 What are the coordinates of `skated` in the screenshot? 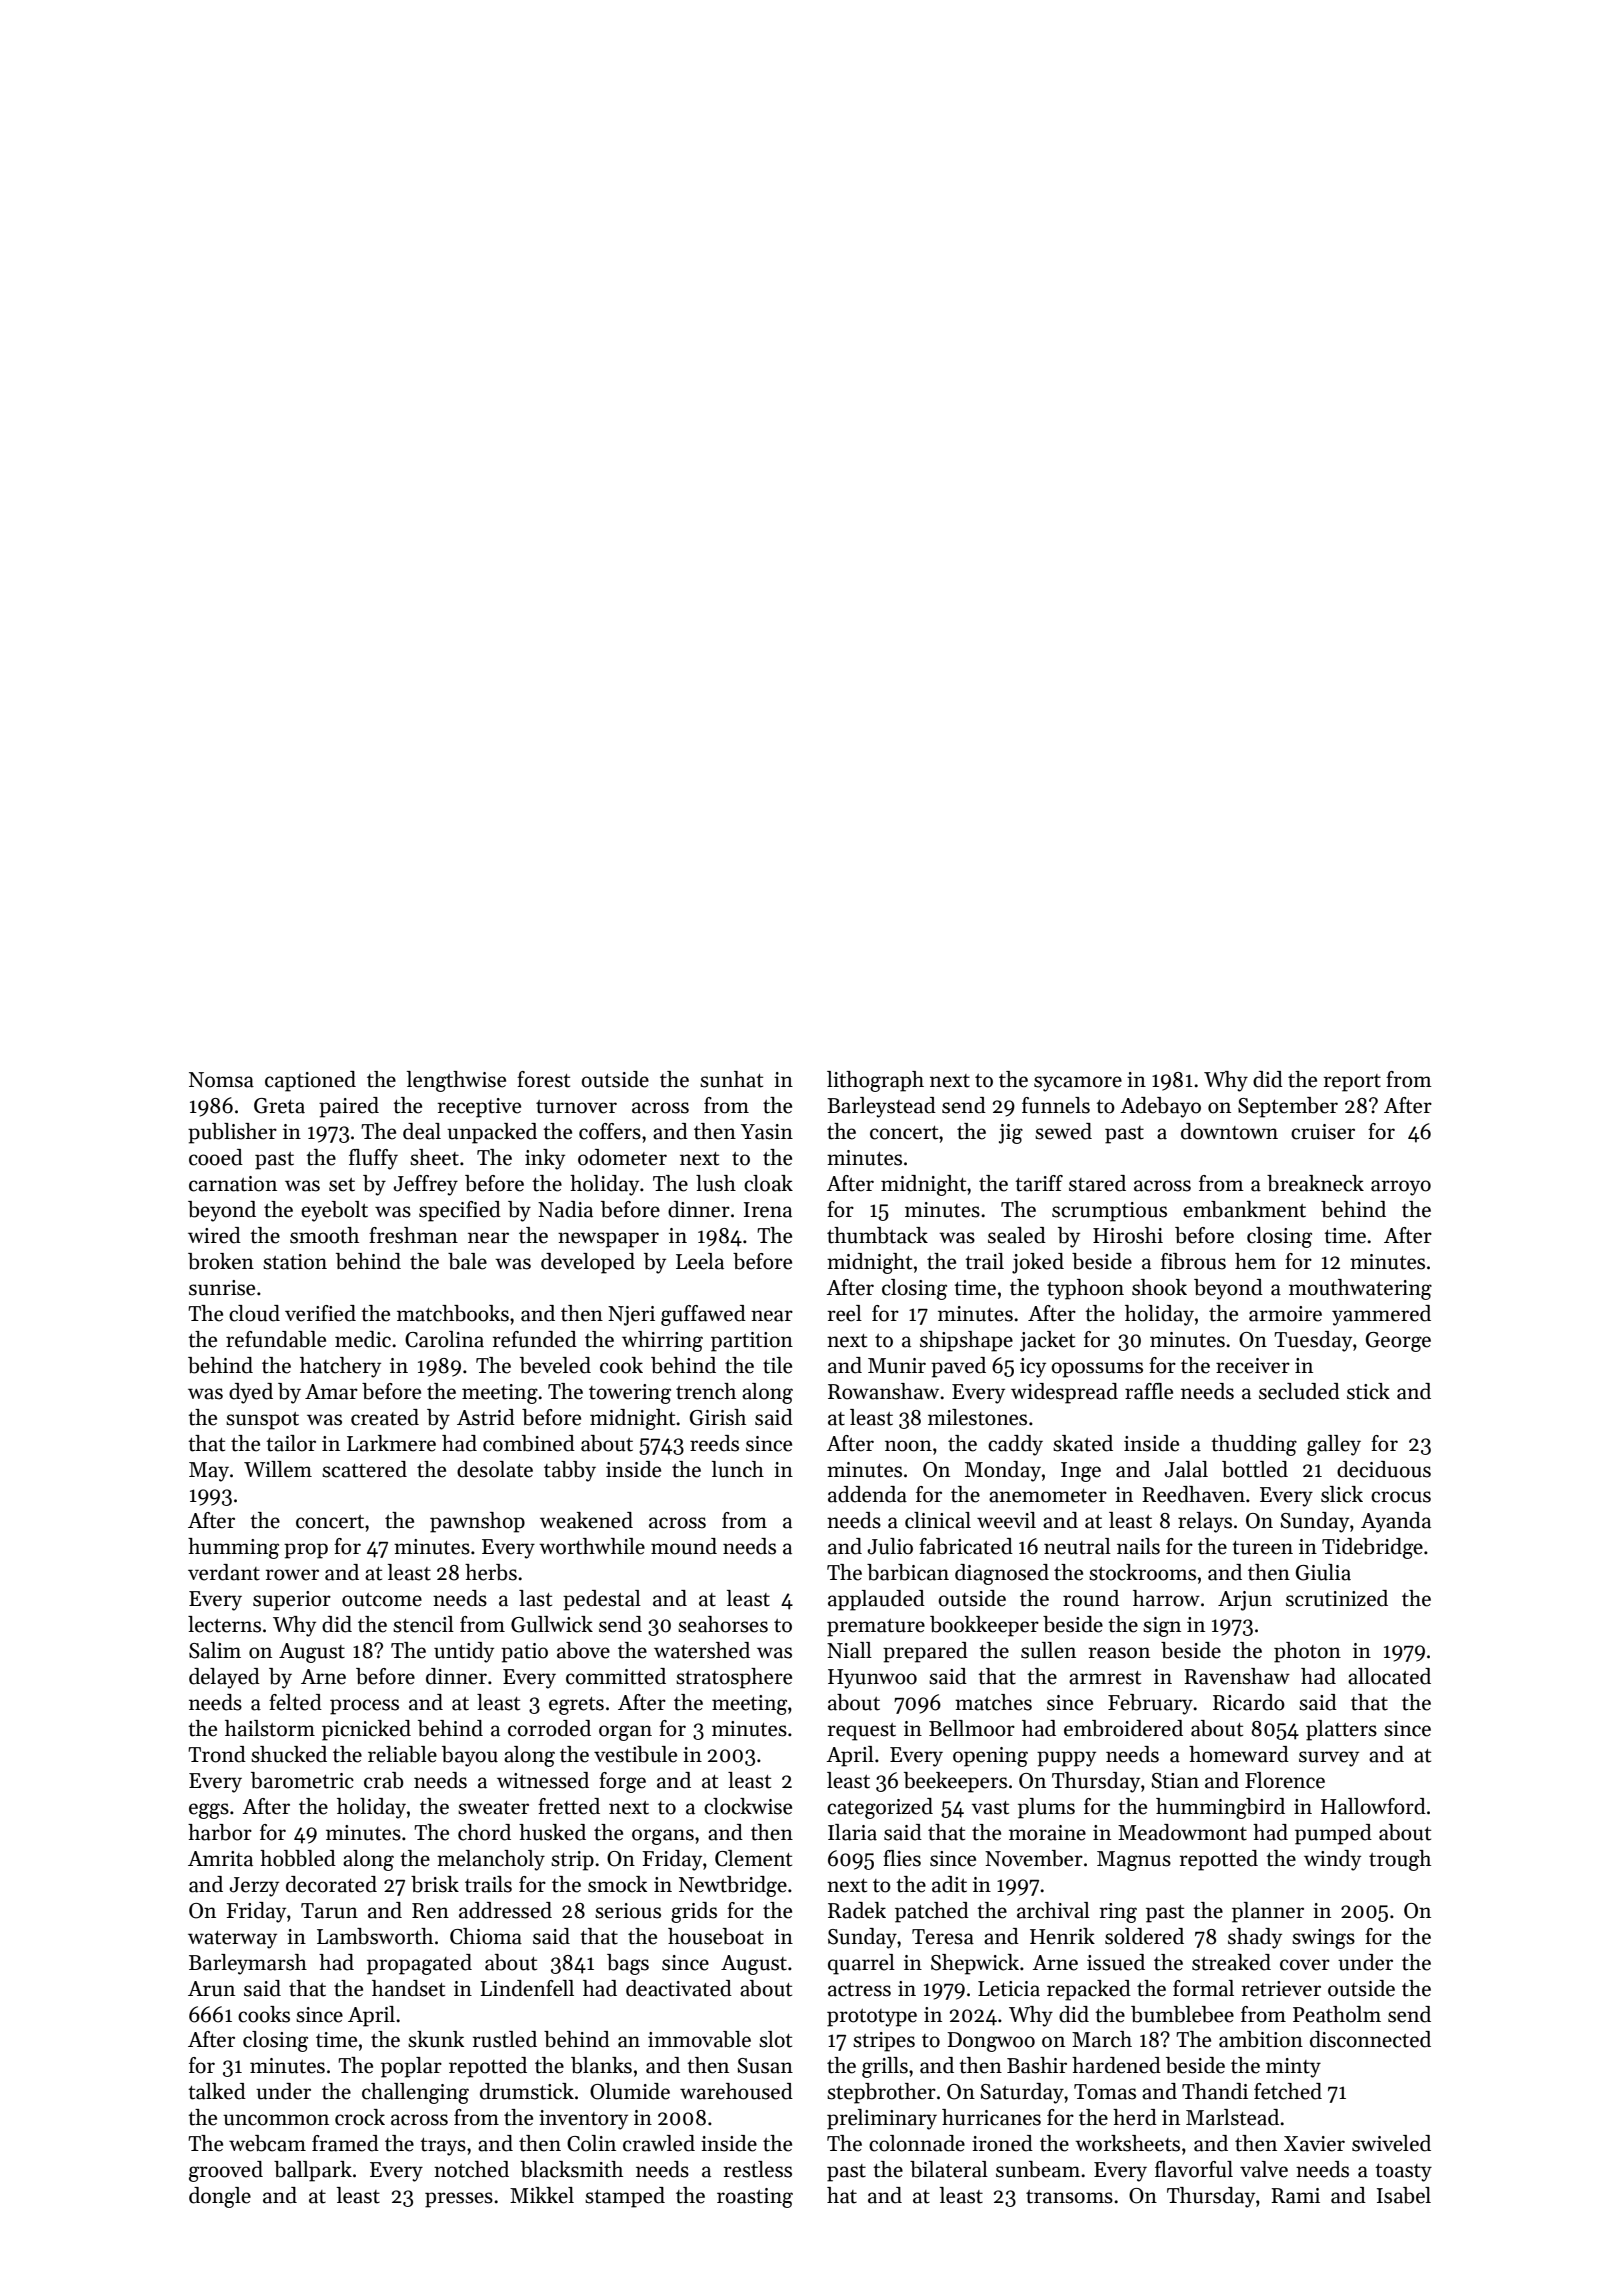 It's located at (1083, 1443).
